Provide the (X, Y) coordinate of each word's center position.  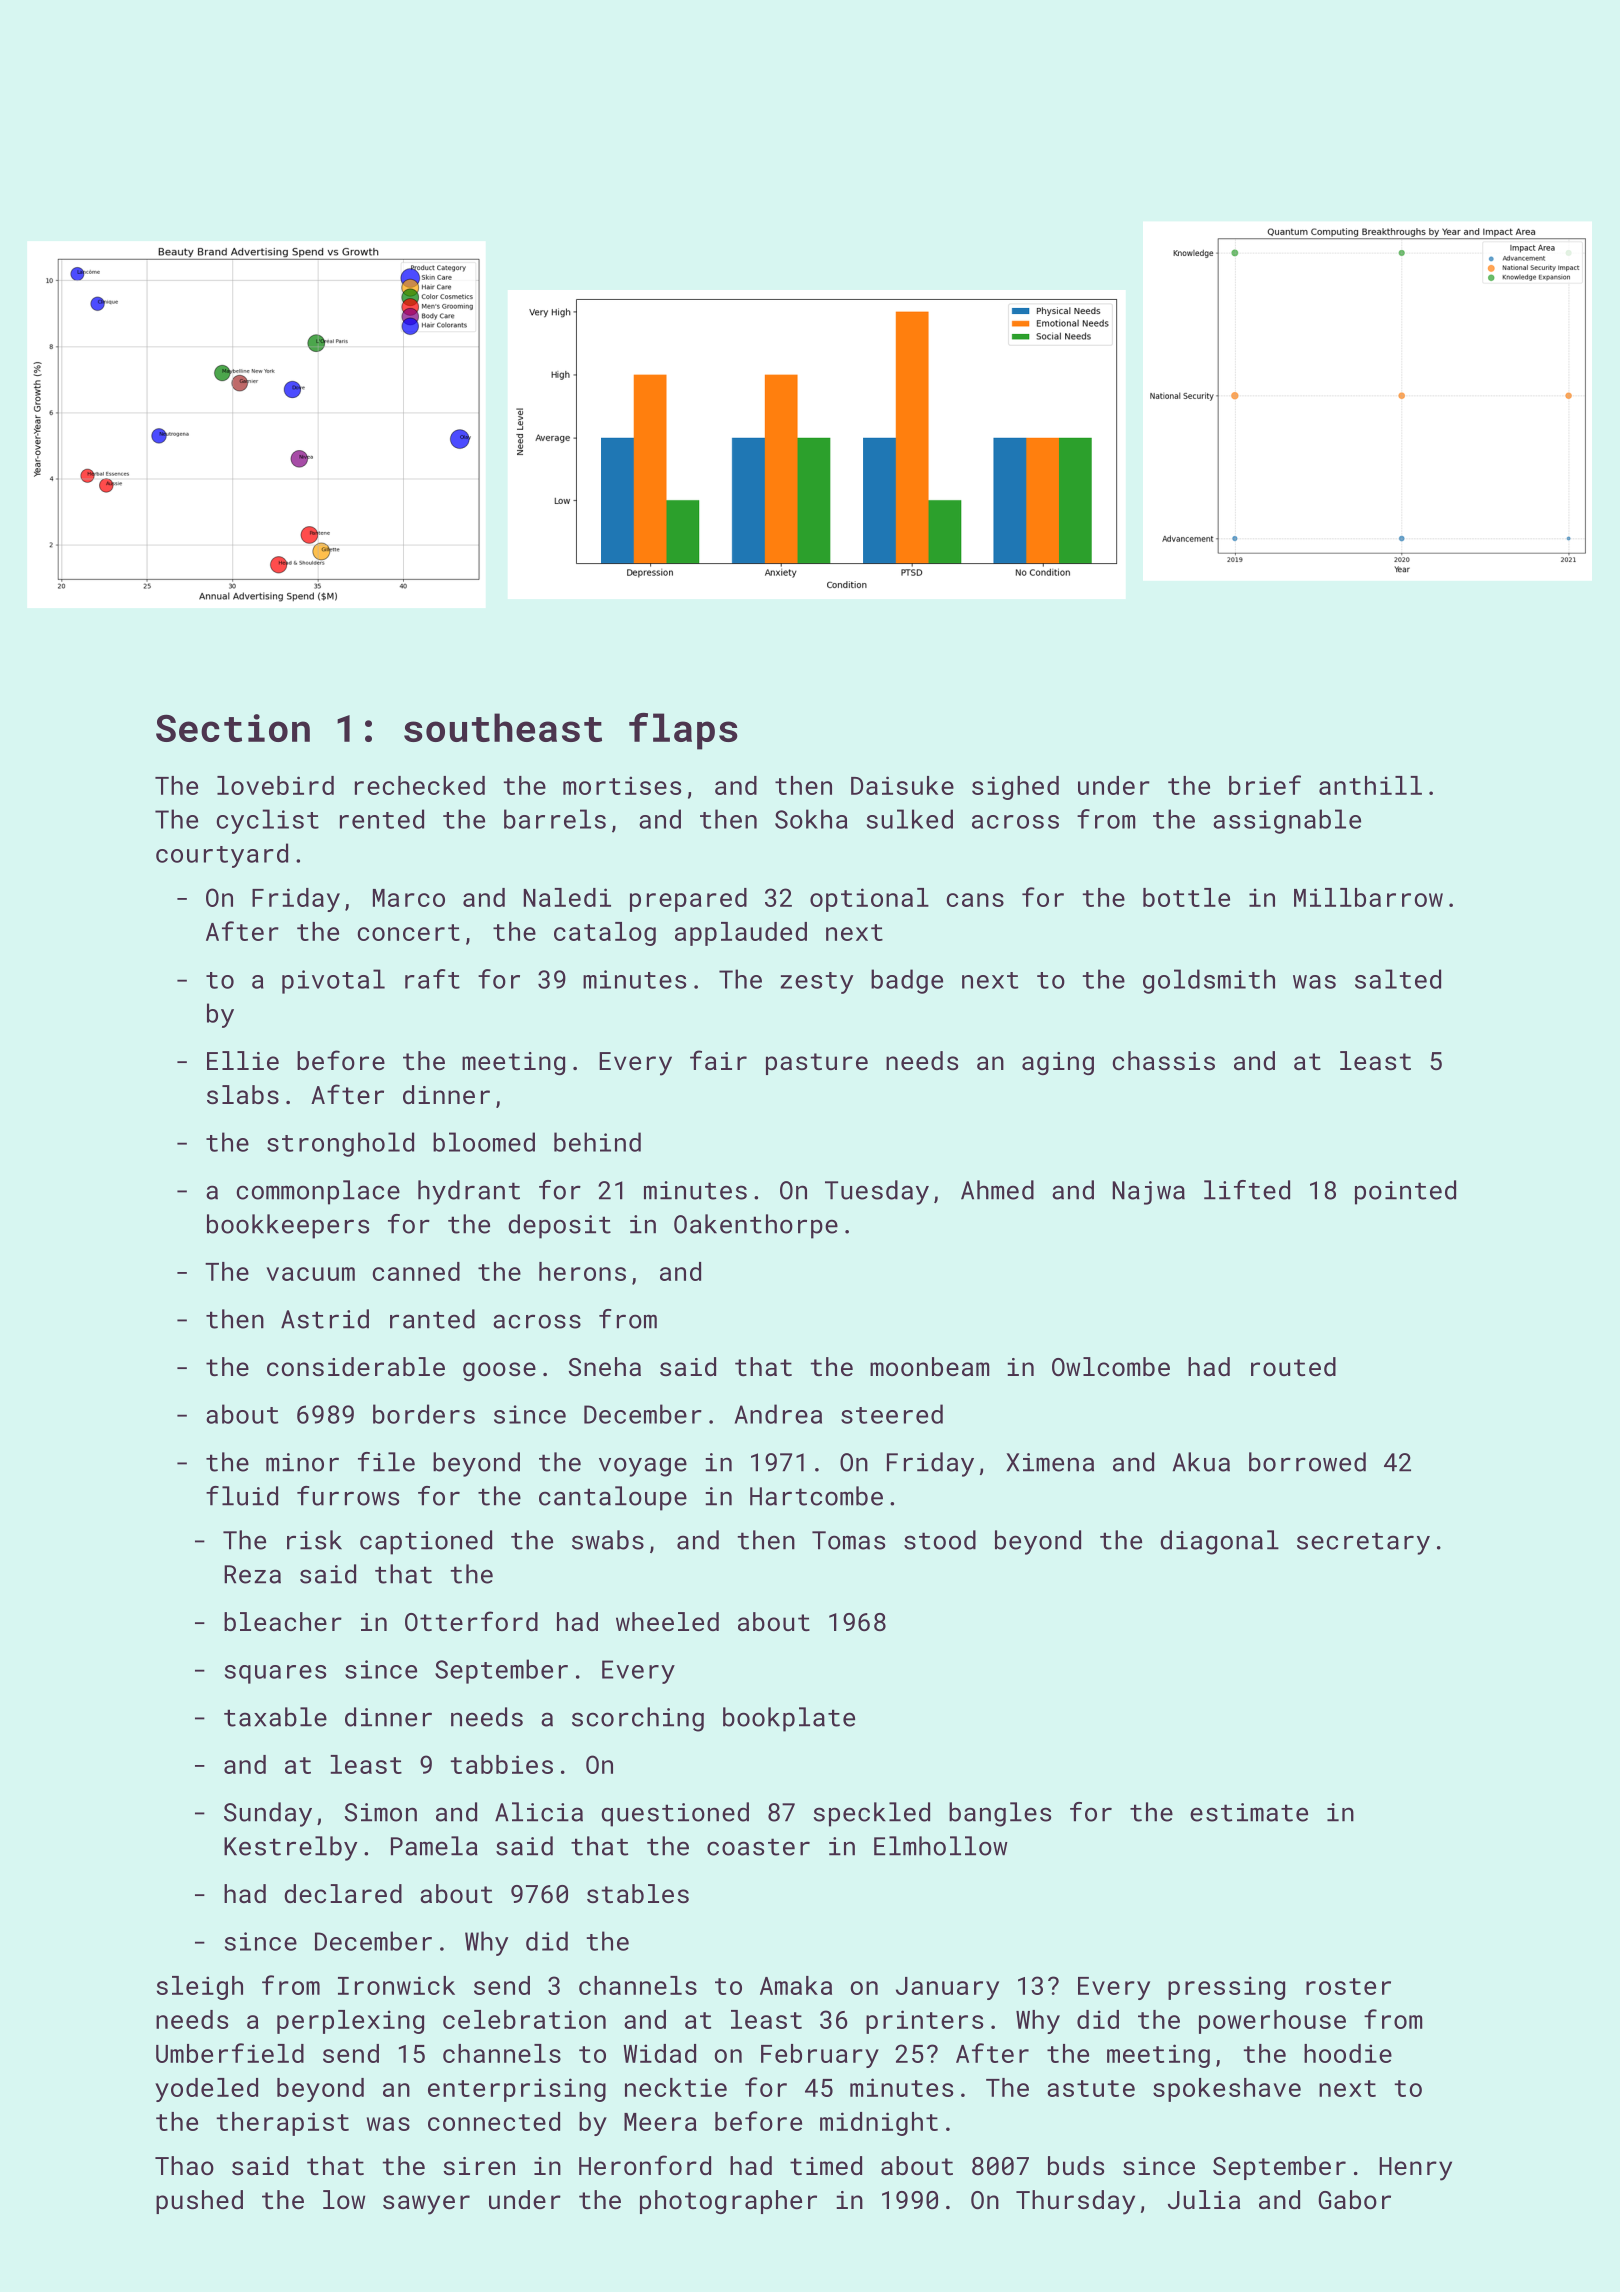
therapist (283, 2124)
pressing (1226, 1988)
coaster (758, 1847)
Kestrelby (290, 1848)
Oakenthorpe (756, 1226)
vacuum (311, 1274)
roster (1348, 1986)
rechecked (420, 785)
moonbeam (929, 1366)
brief (1265, 785)
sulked (910, 819)
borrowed (1307, 1462)
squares (275, 1674)
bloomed (484, 1142)
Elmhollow (941, 1846)
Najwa (1149, 1193)
